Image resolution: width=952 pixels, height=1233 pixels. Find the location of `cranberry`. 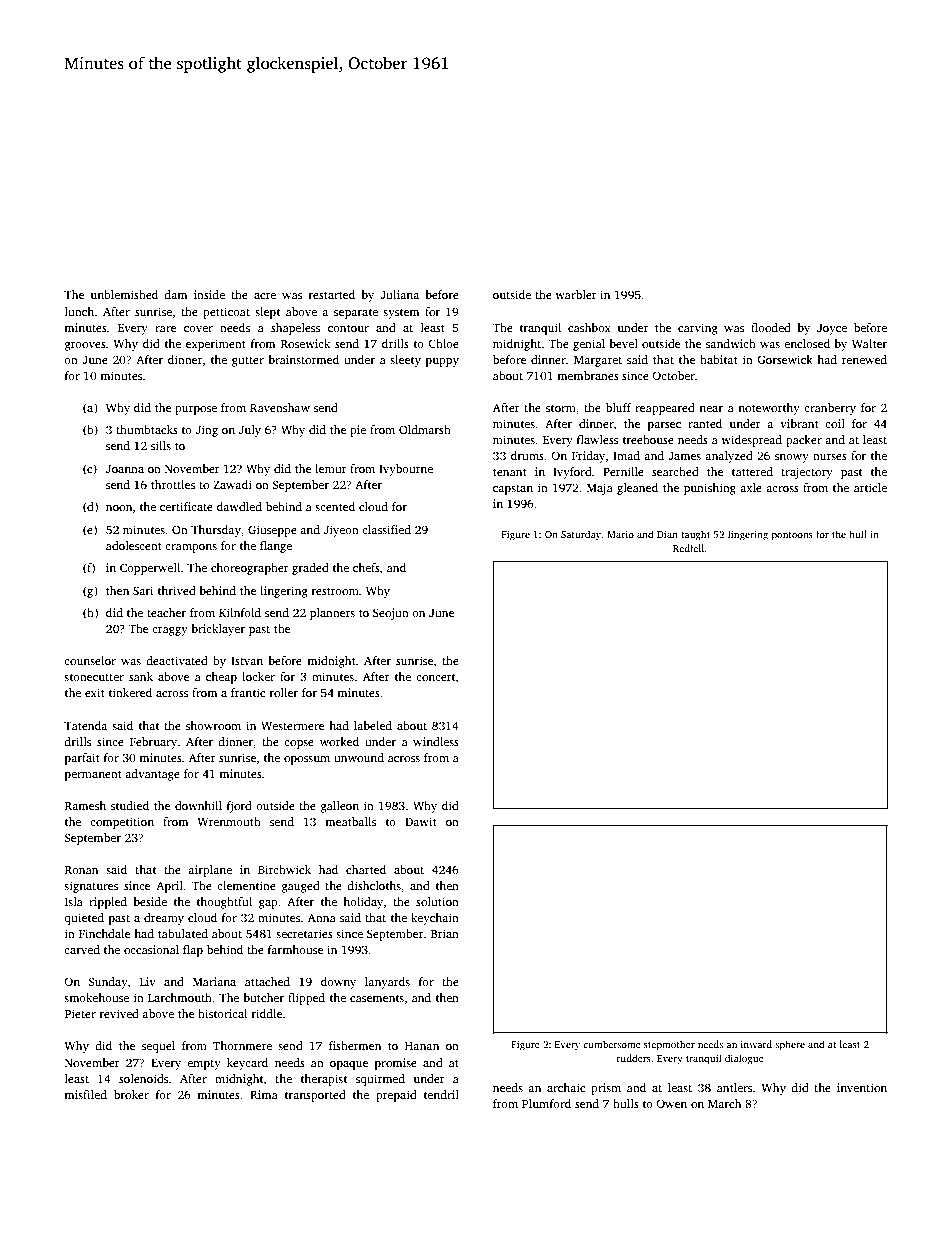

cranberry is located at coordinates (830, 409).
